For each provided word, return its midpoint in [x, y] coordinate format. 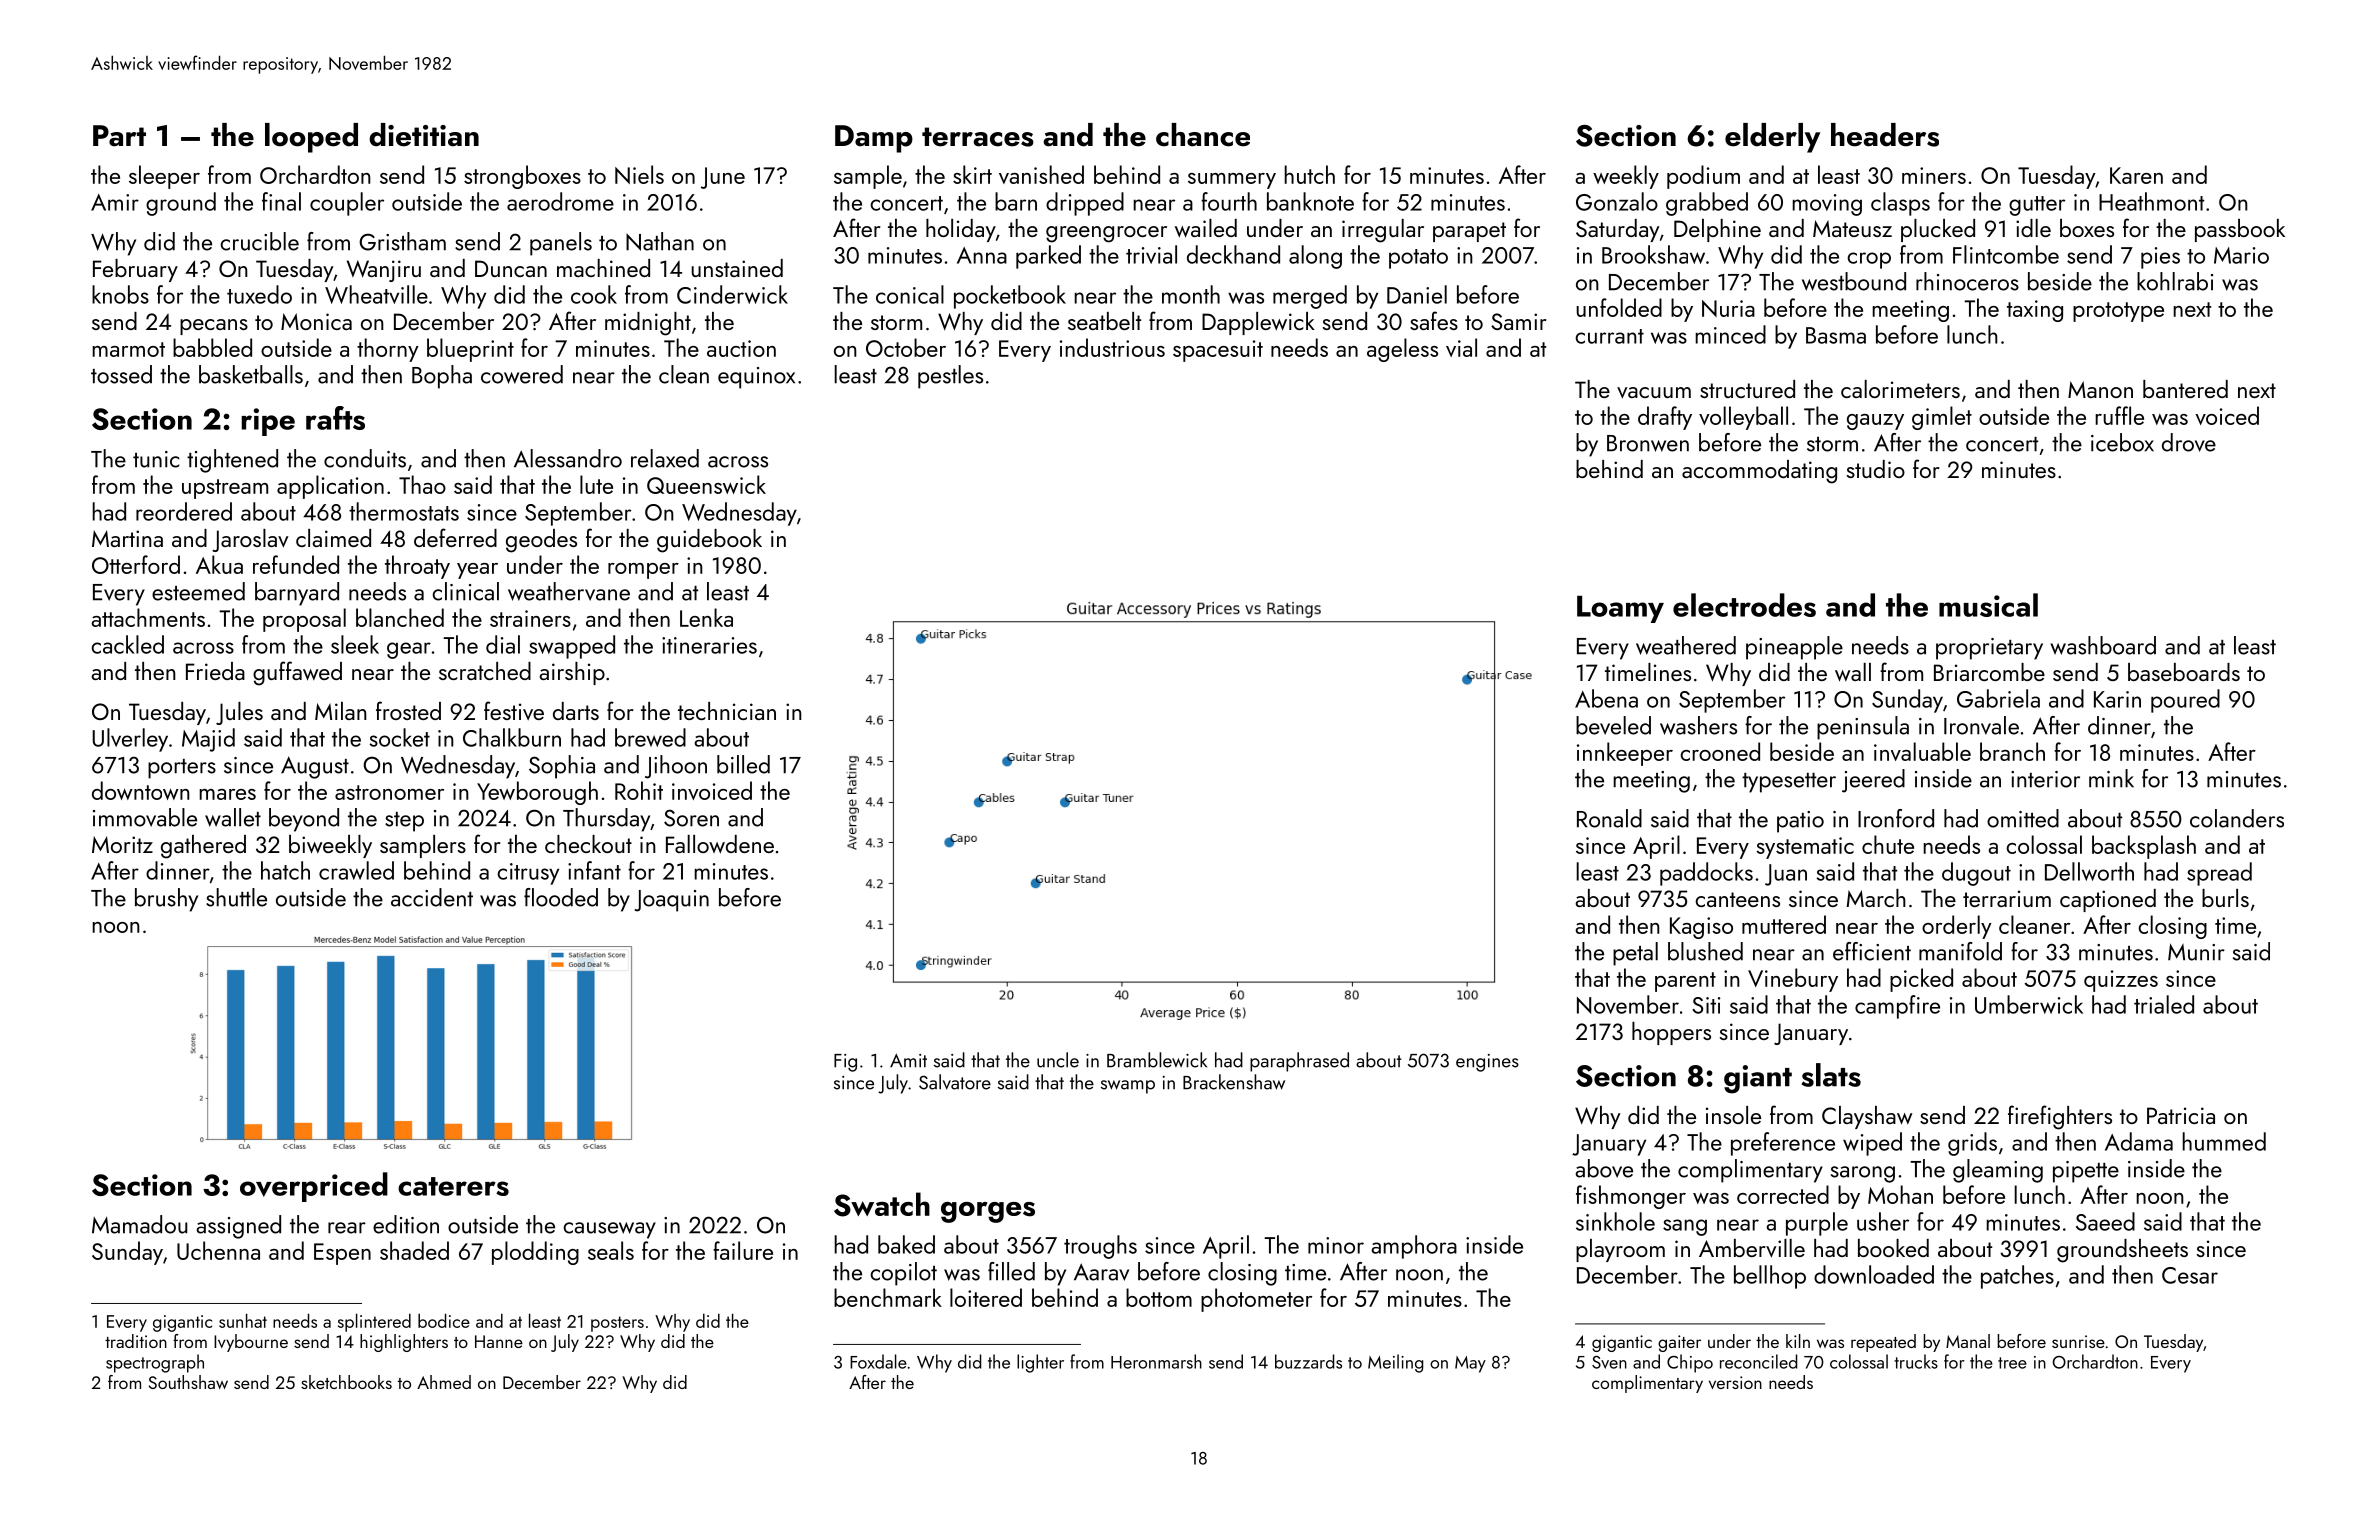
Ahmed [444, 1382]
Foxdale [878, 1361]
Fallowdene [720, 844]
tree [2012, 1363]
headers [1885, 135]
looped [311, 138]
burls [2225, 898]
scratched [485, 671]
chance [1203, 135]
